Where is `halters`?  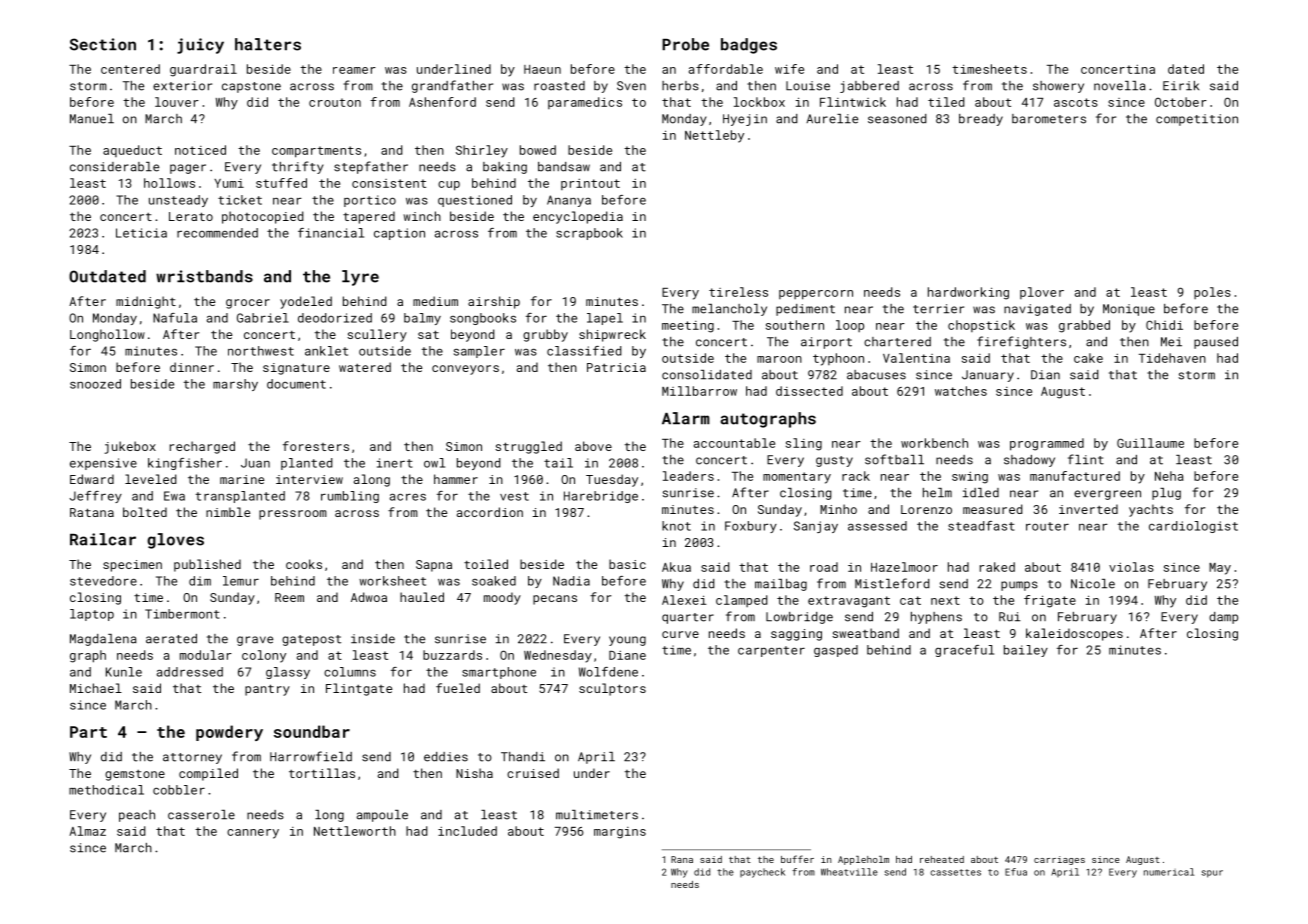 halters is located at coordinates (268, 44).
